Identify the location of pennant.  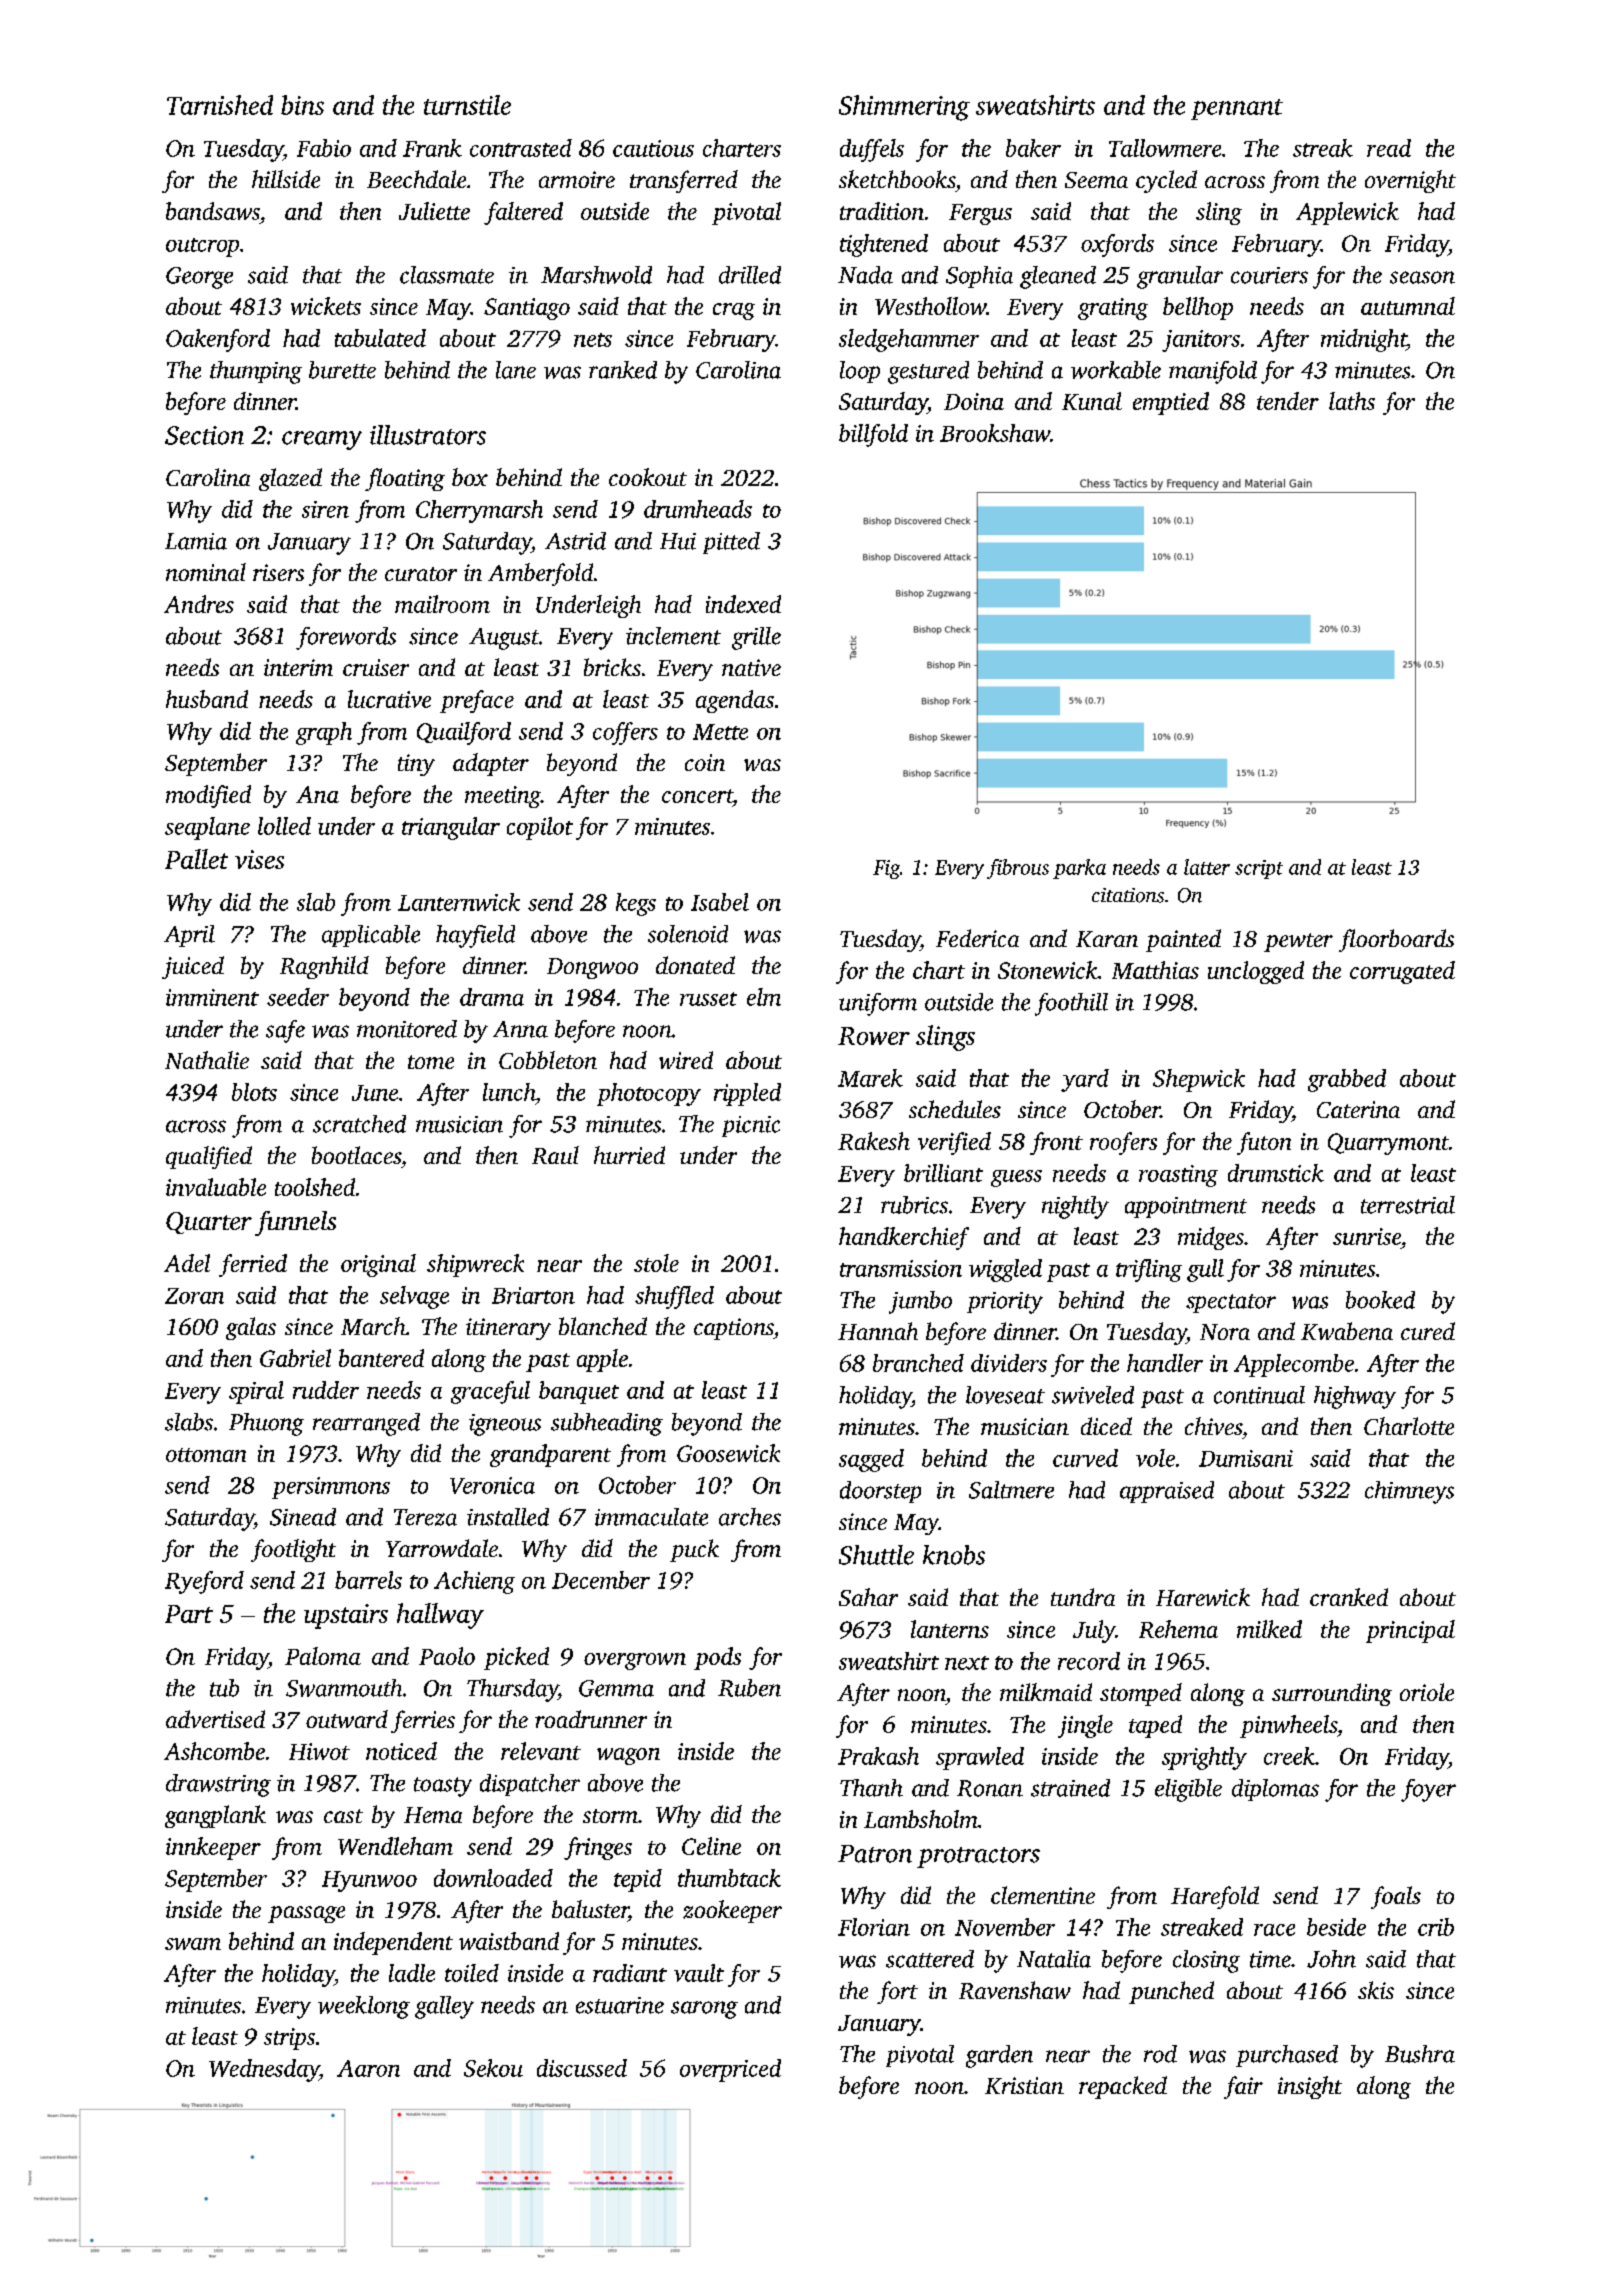
(1237, 109).
